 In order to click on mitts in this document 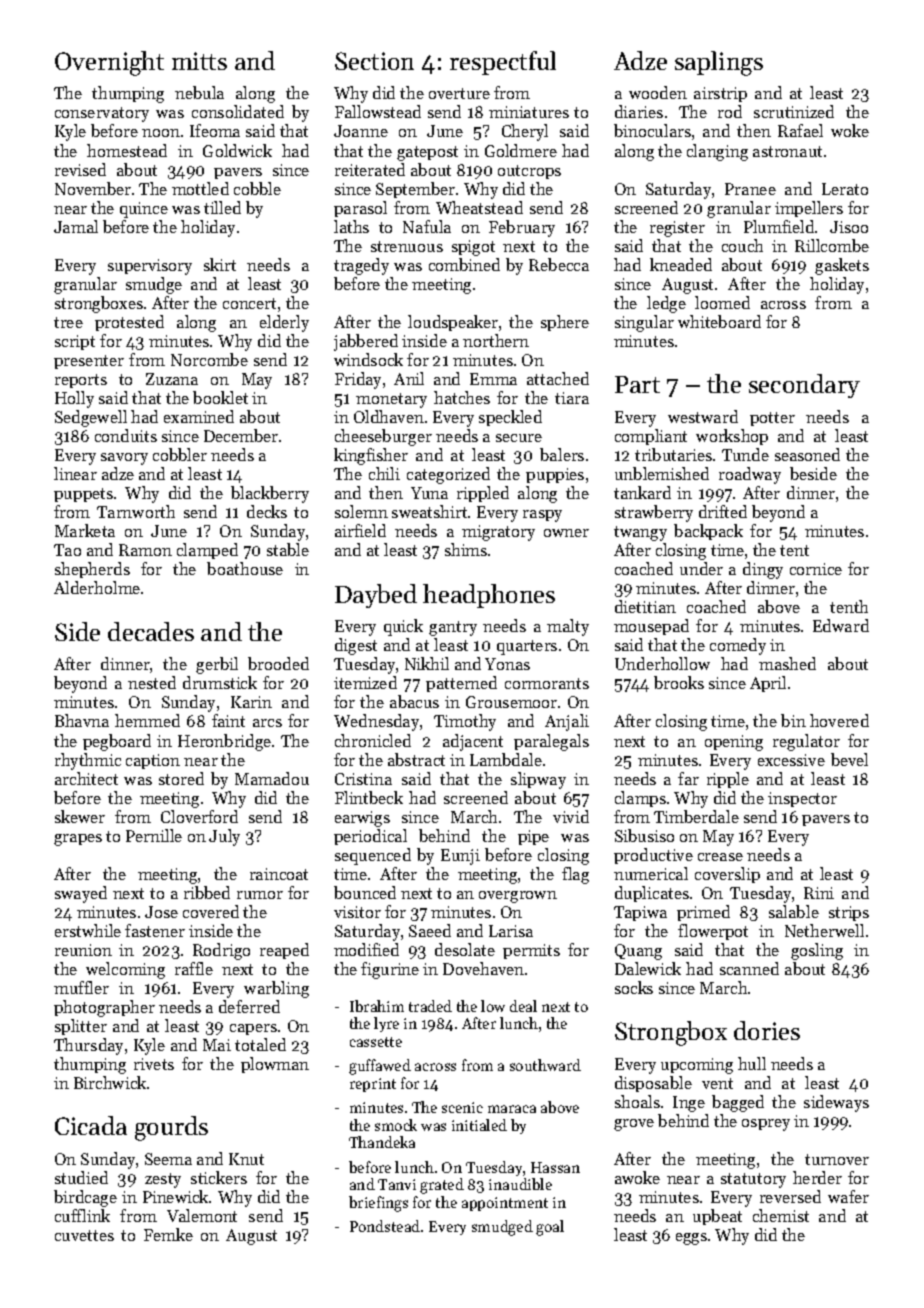, I will do `click(199, 61)`.
